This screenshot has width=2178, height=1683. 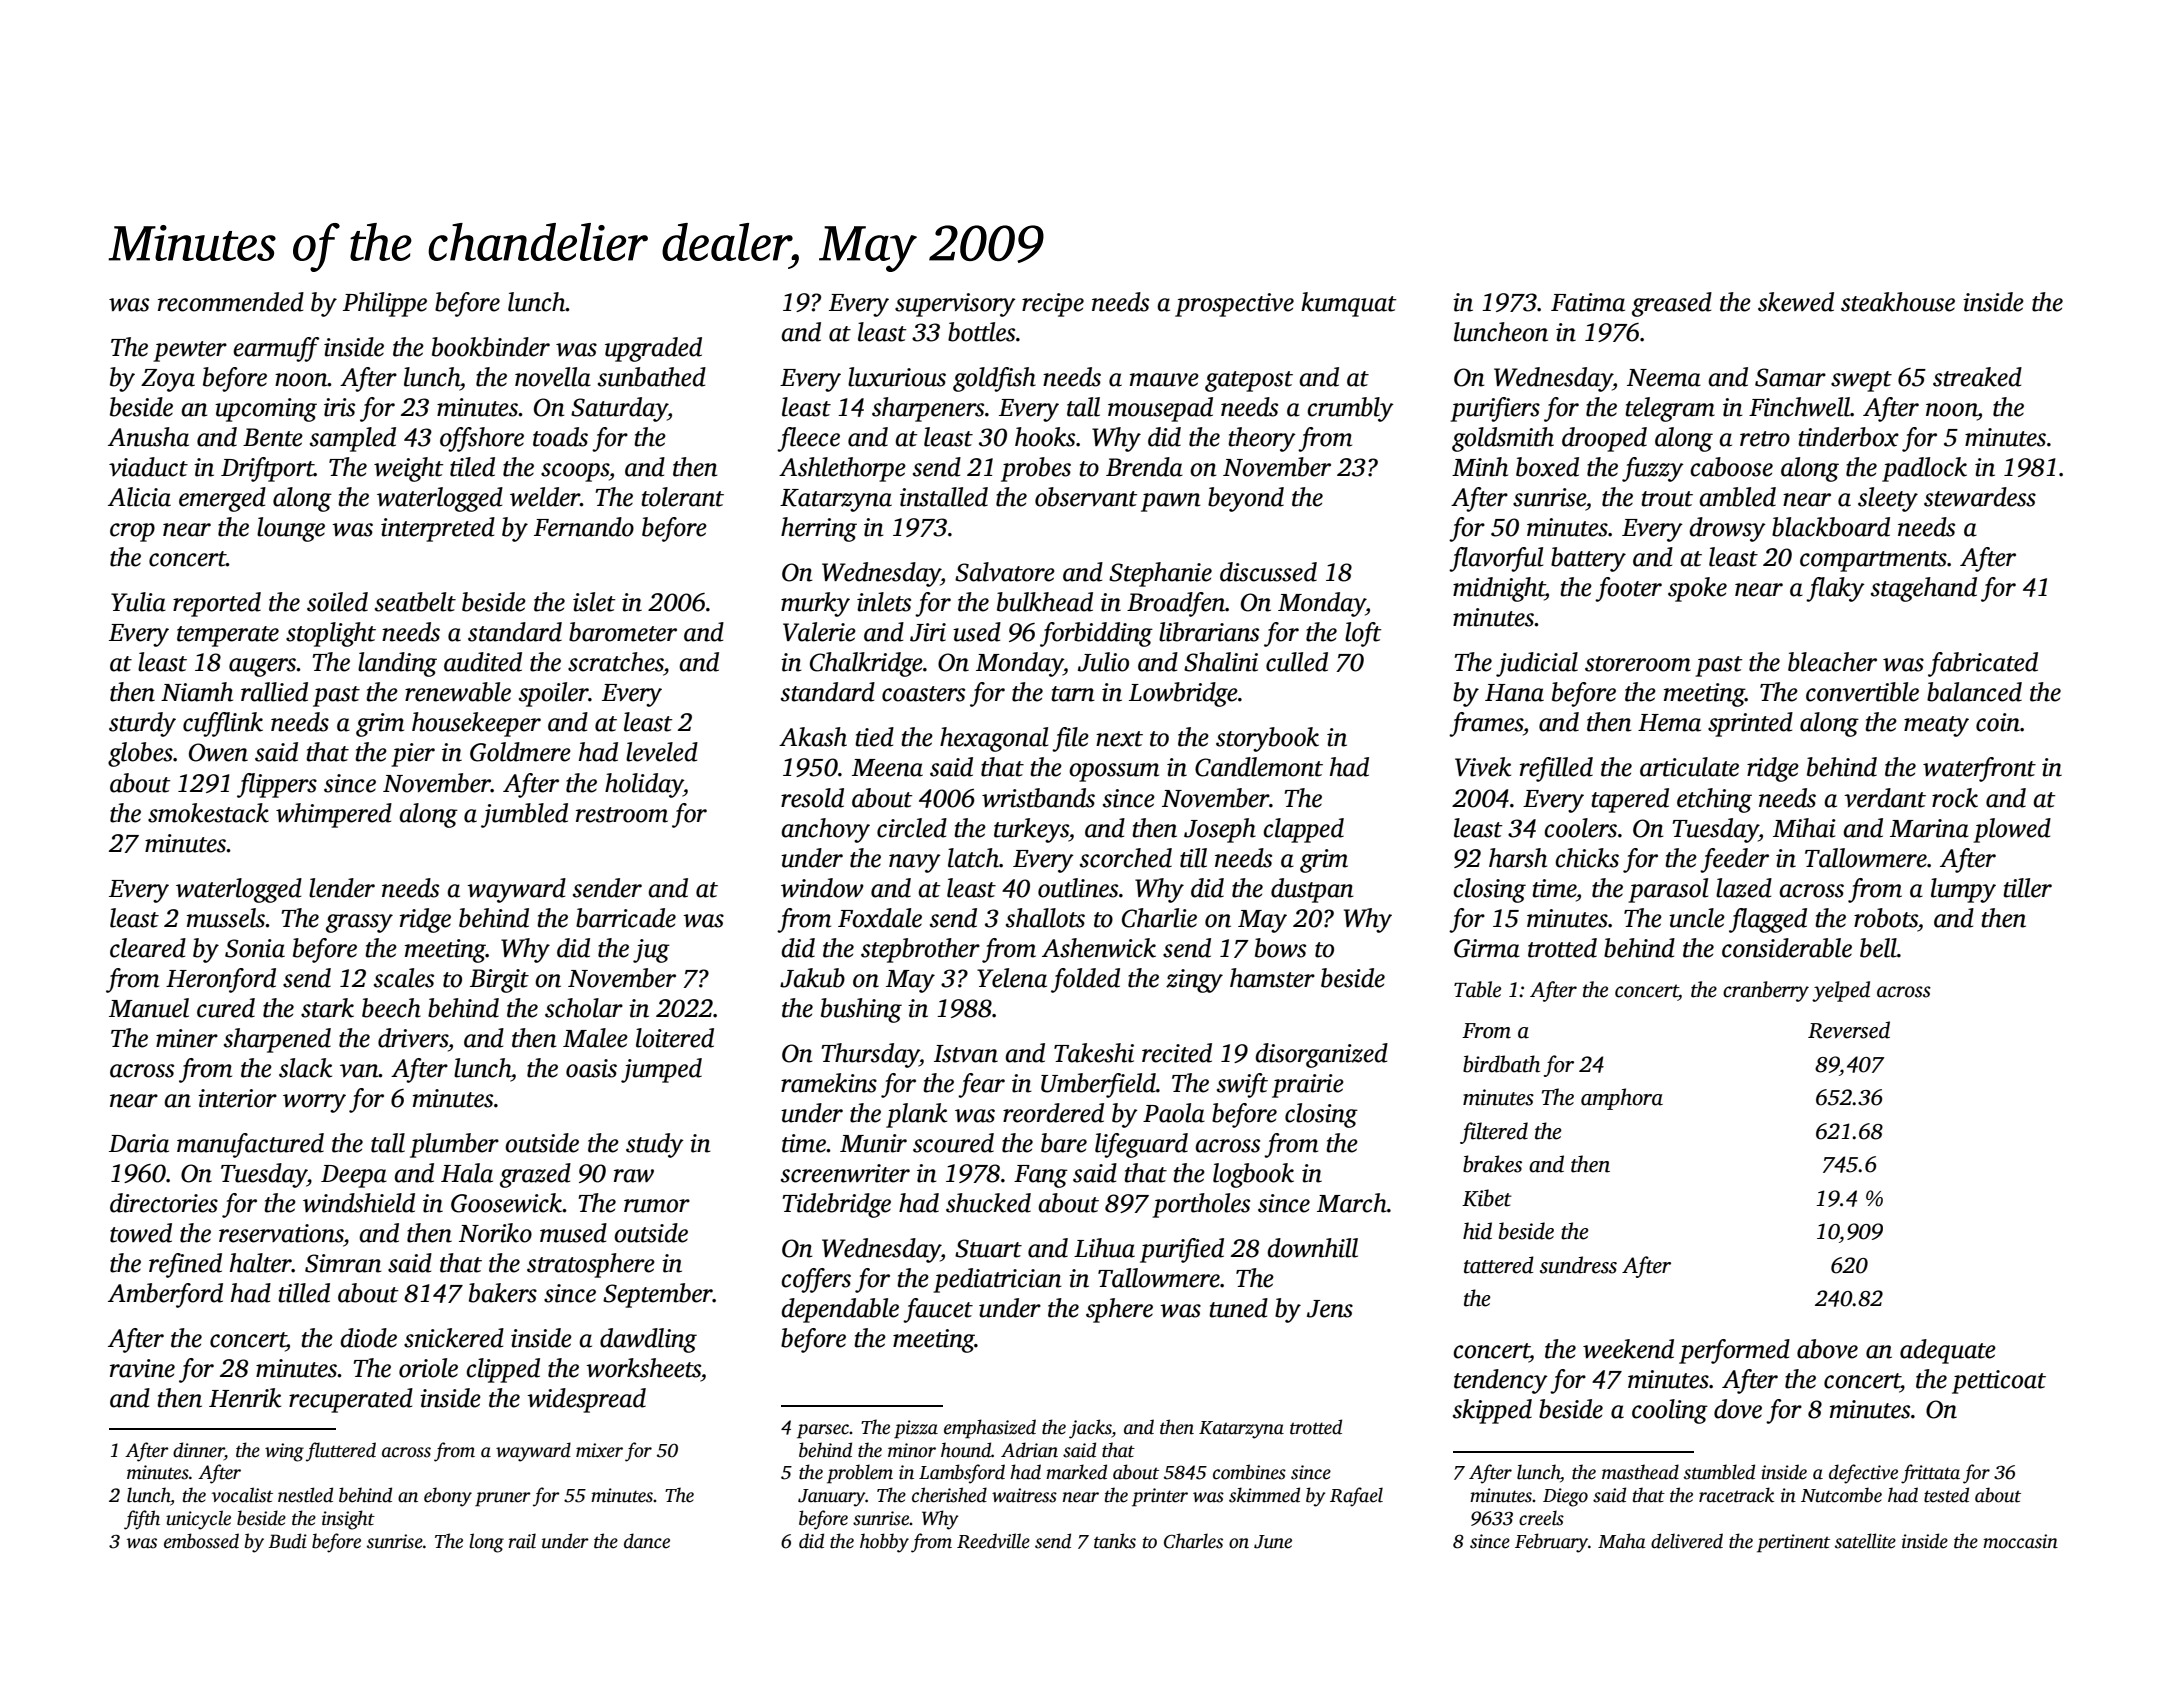 What do you see at coordinates (208, 813) in the screenshot?
I see `smokestack` at bounding box center [208, 813].
